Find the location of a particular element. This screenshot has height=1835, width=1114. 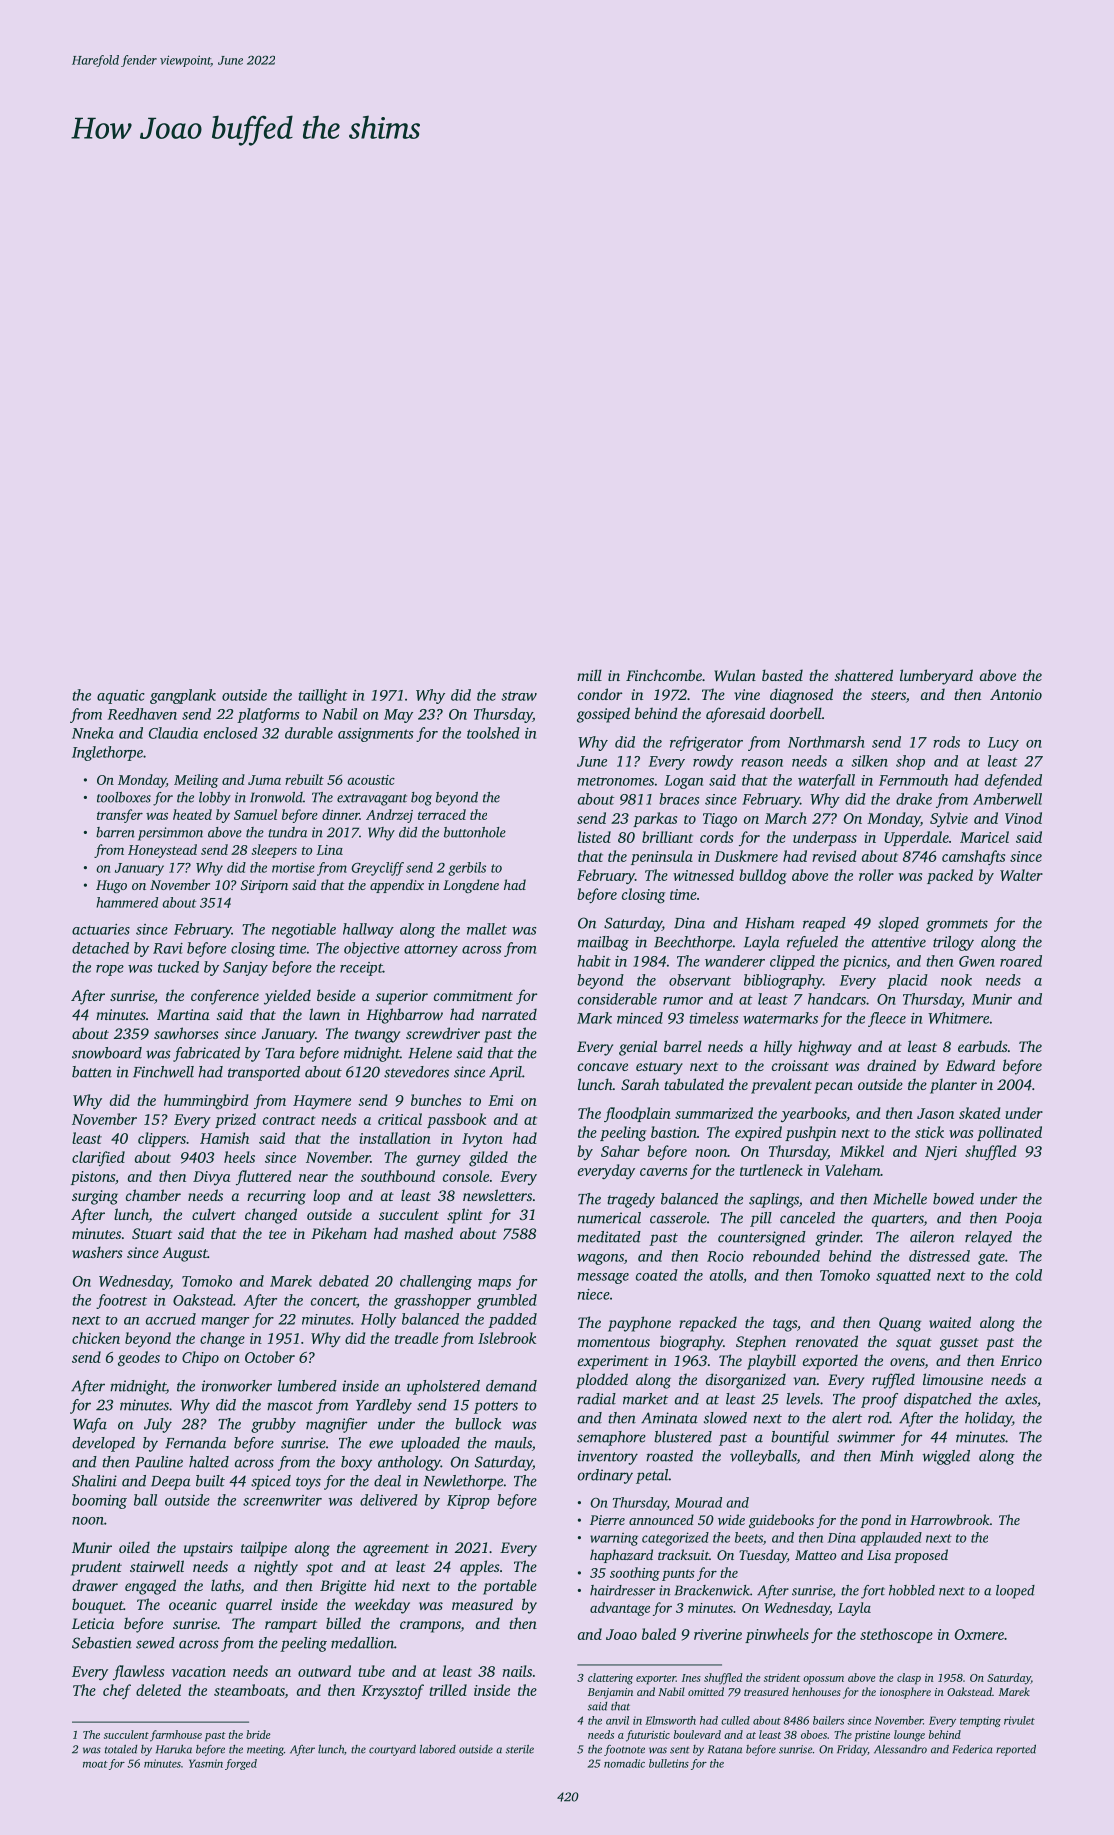

near is located at coordinates (313, 1178).
